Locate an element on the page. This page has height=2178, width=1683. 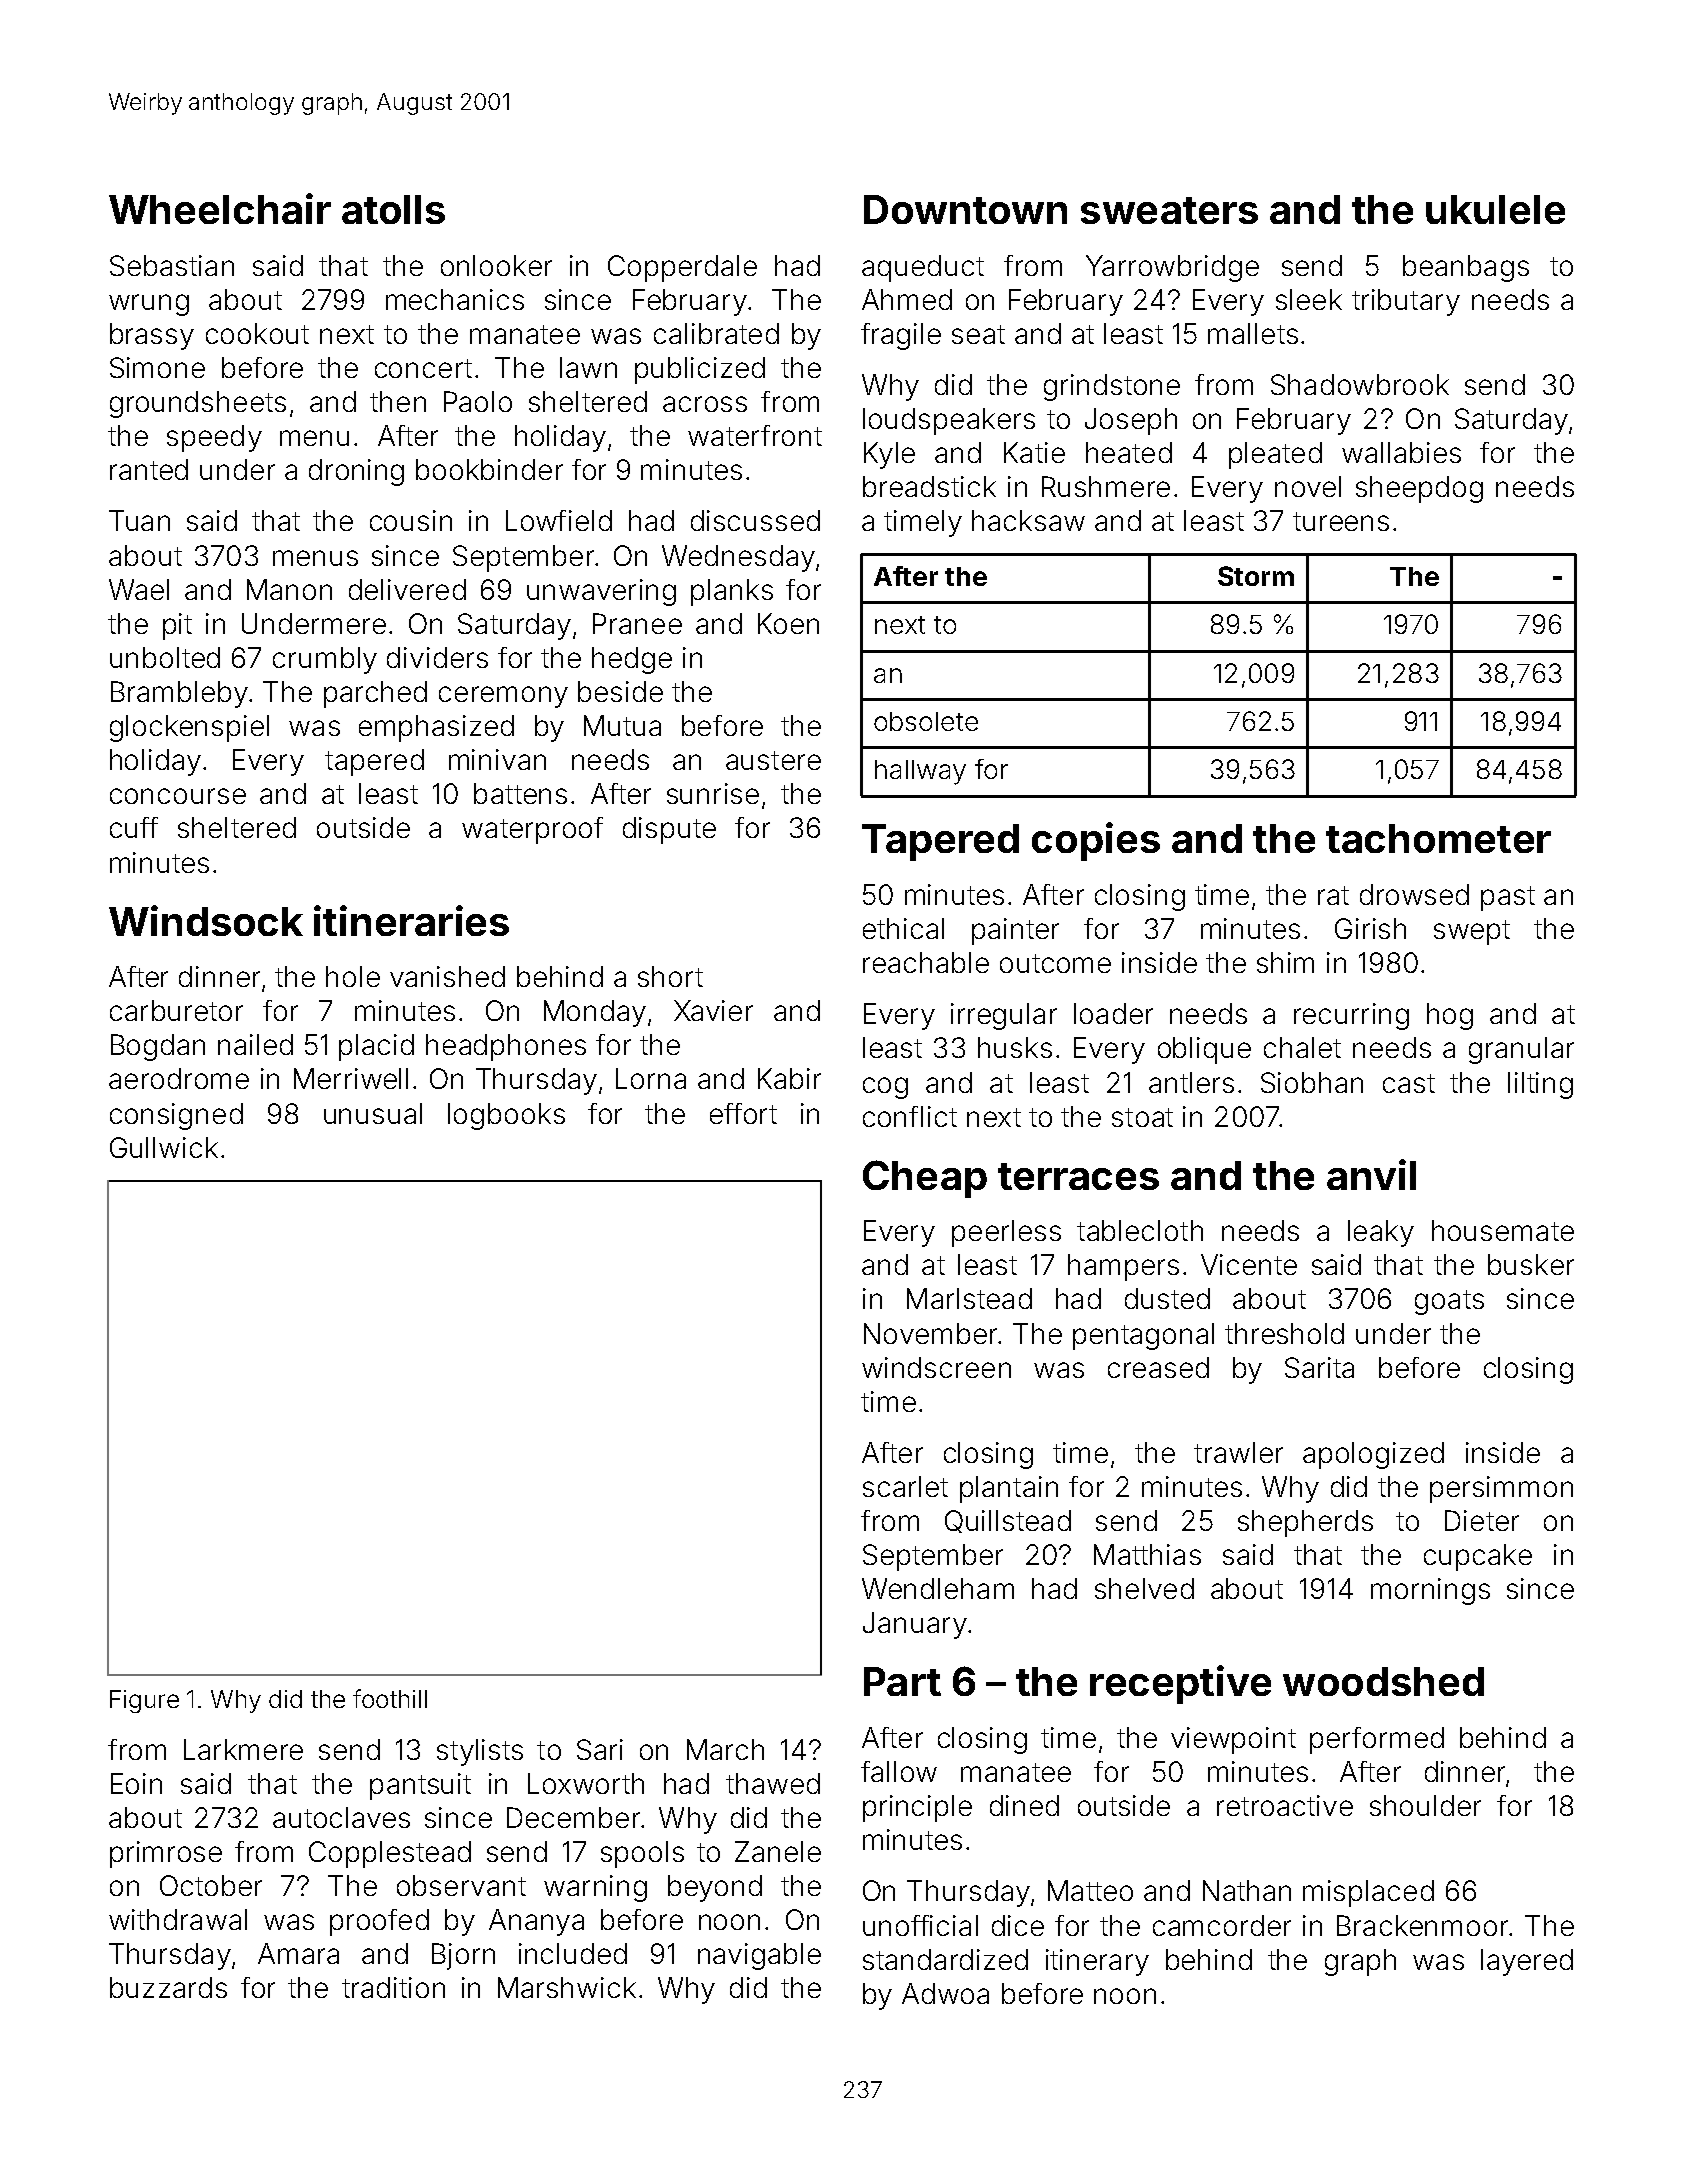
dispute is located at coordinates (669, 830).
